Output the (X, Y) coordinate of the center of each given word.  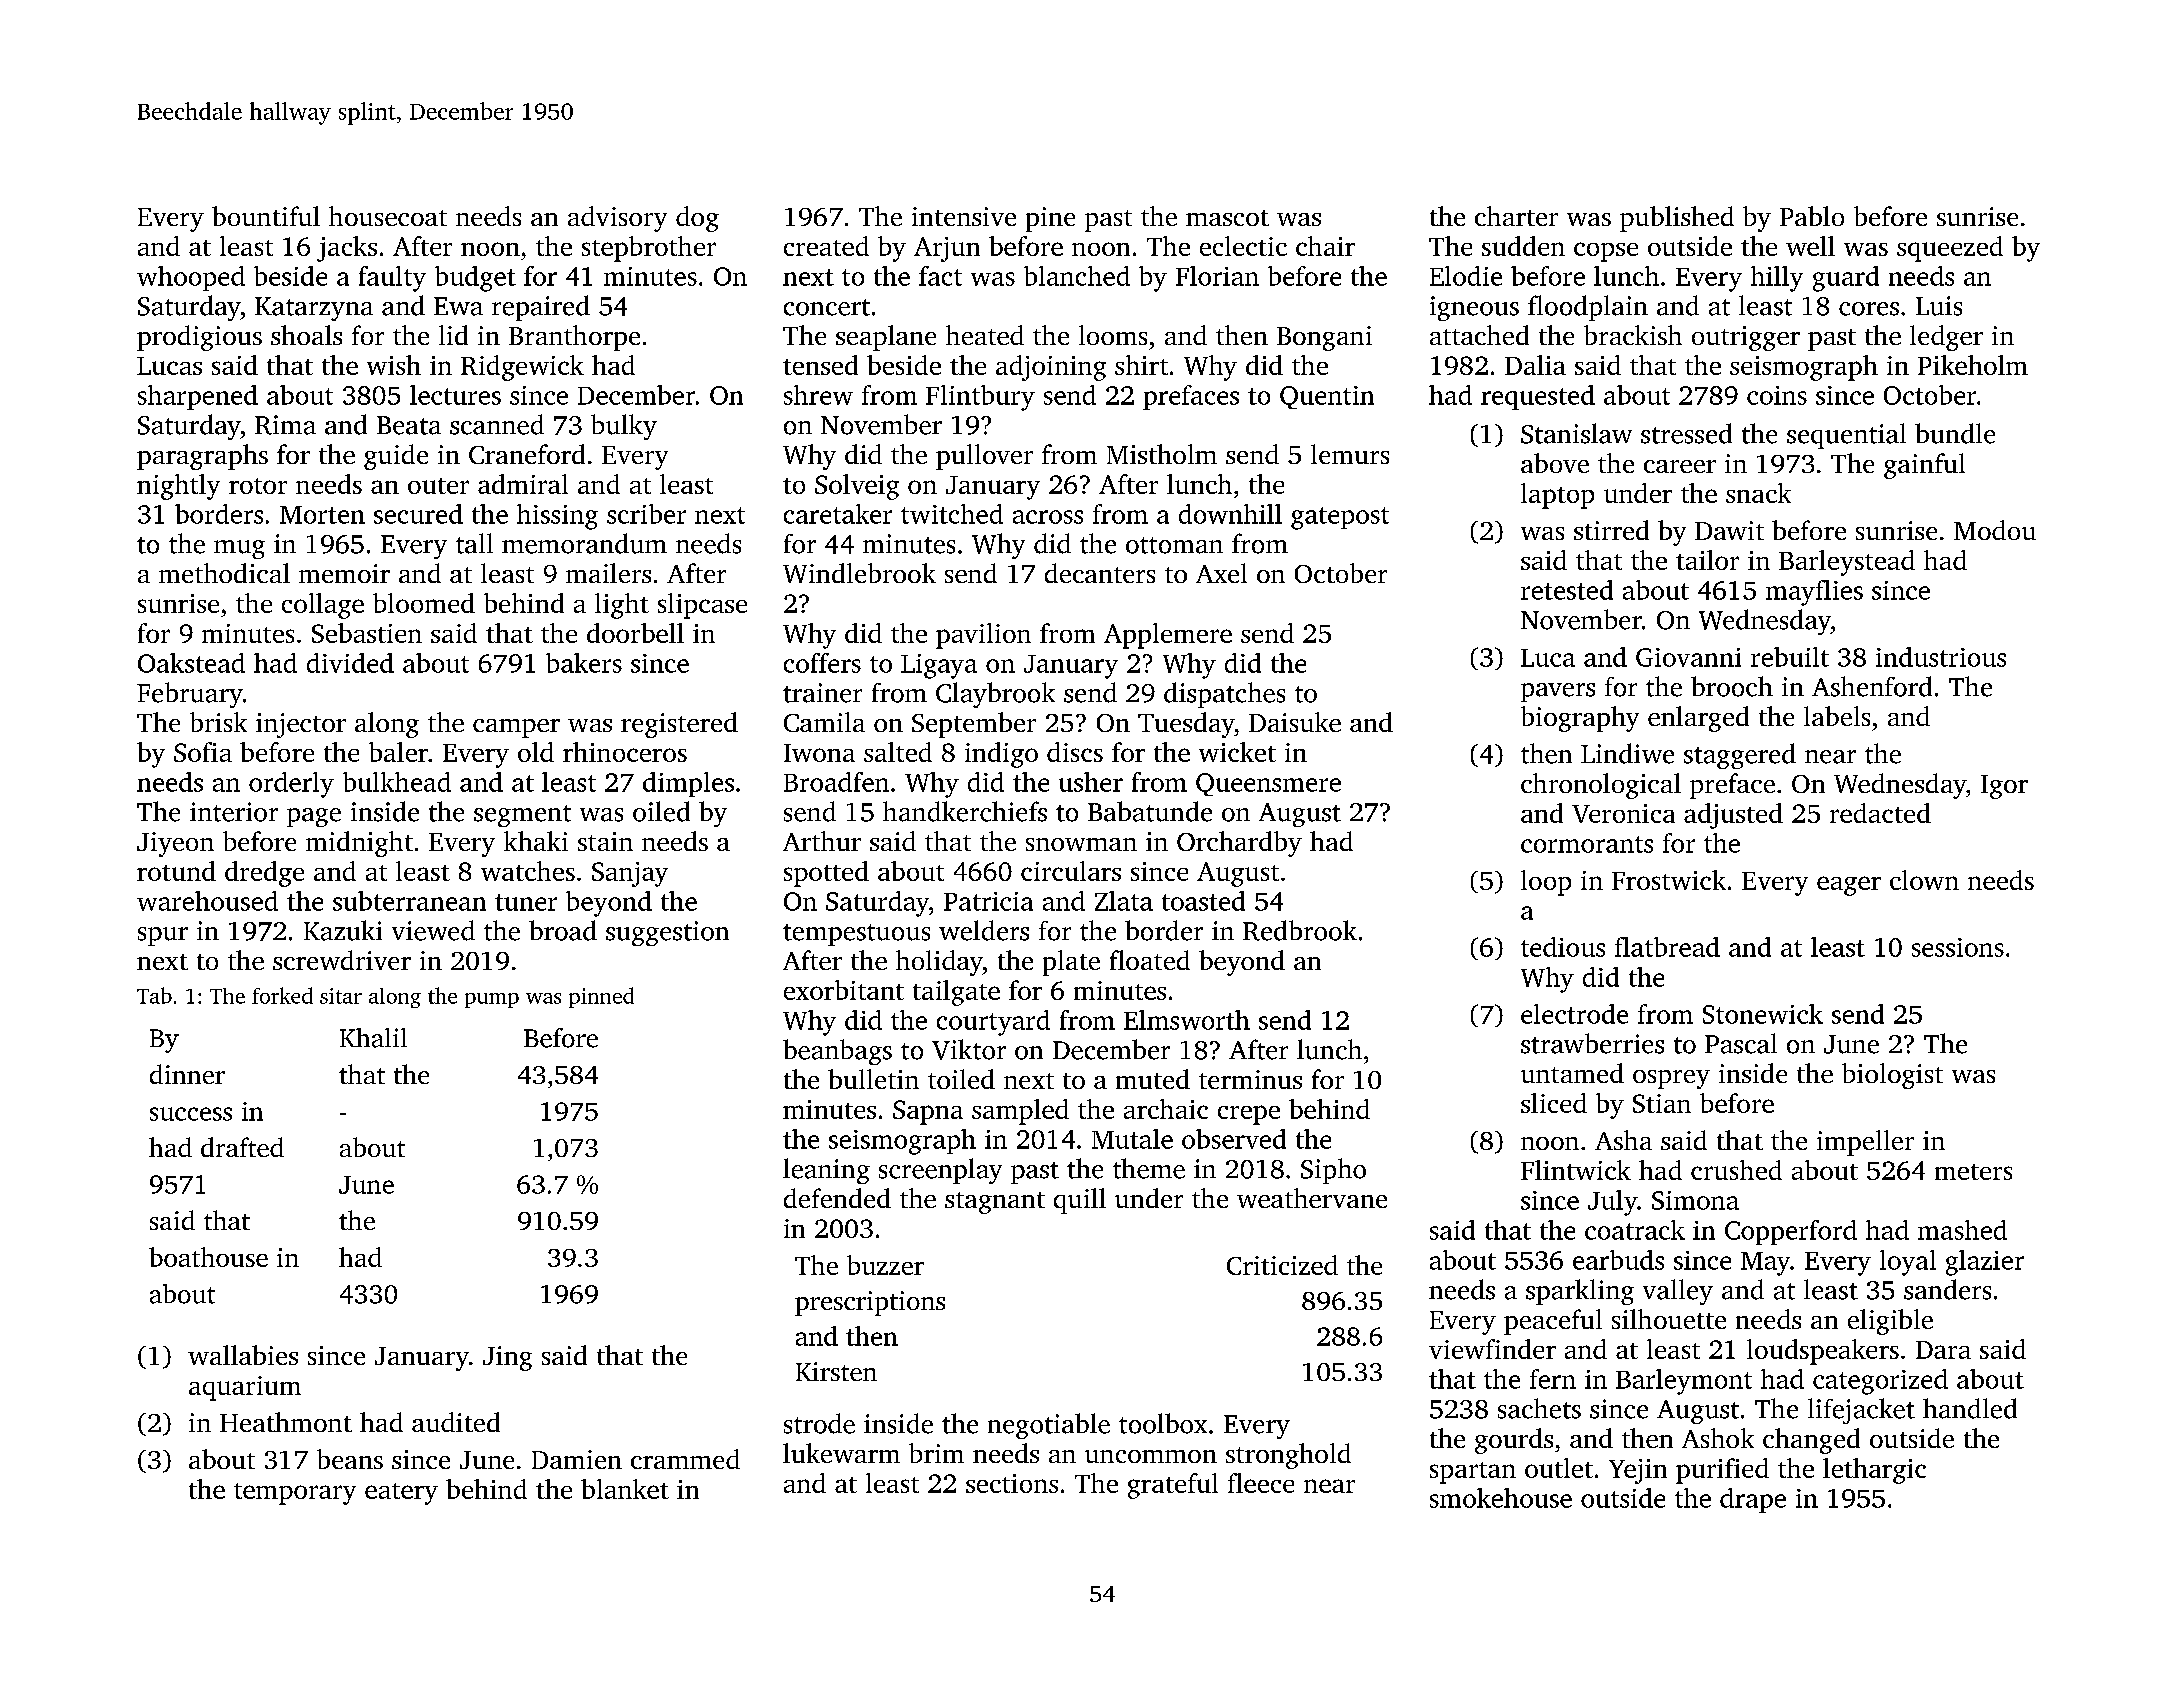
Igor (2004, 787)
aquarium (245, 1388)
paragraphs (202, 457)
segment (522, 816)
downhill (1230, 514)
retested (1567, 590)
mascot (1227, 218)
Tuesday (1186, 725)
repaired (541, 308)
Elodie (1466, 276)
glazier (1985, 1263)
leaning (826, 1171)
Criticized (1282, 1265)
